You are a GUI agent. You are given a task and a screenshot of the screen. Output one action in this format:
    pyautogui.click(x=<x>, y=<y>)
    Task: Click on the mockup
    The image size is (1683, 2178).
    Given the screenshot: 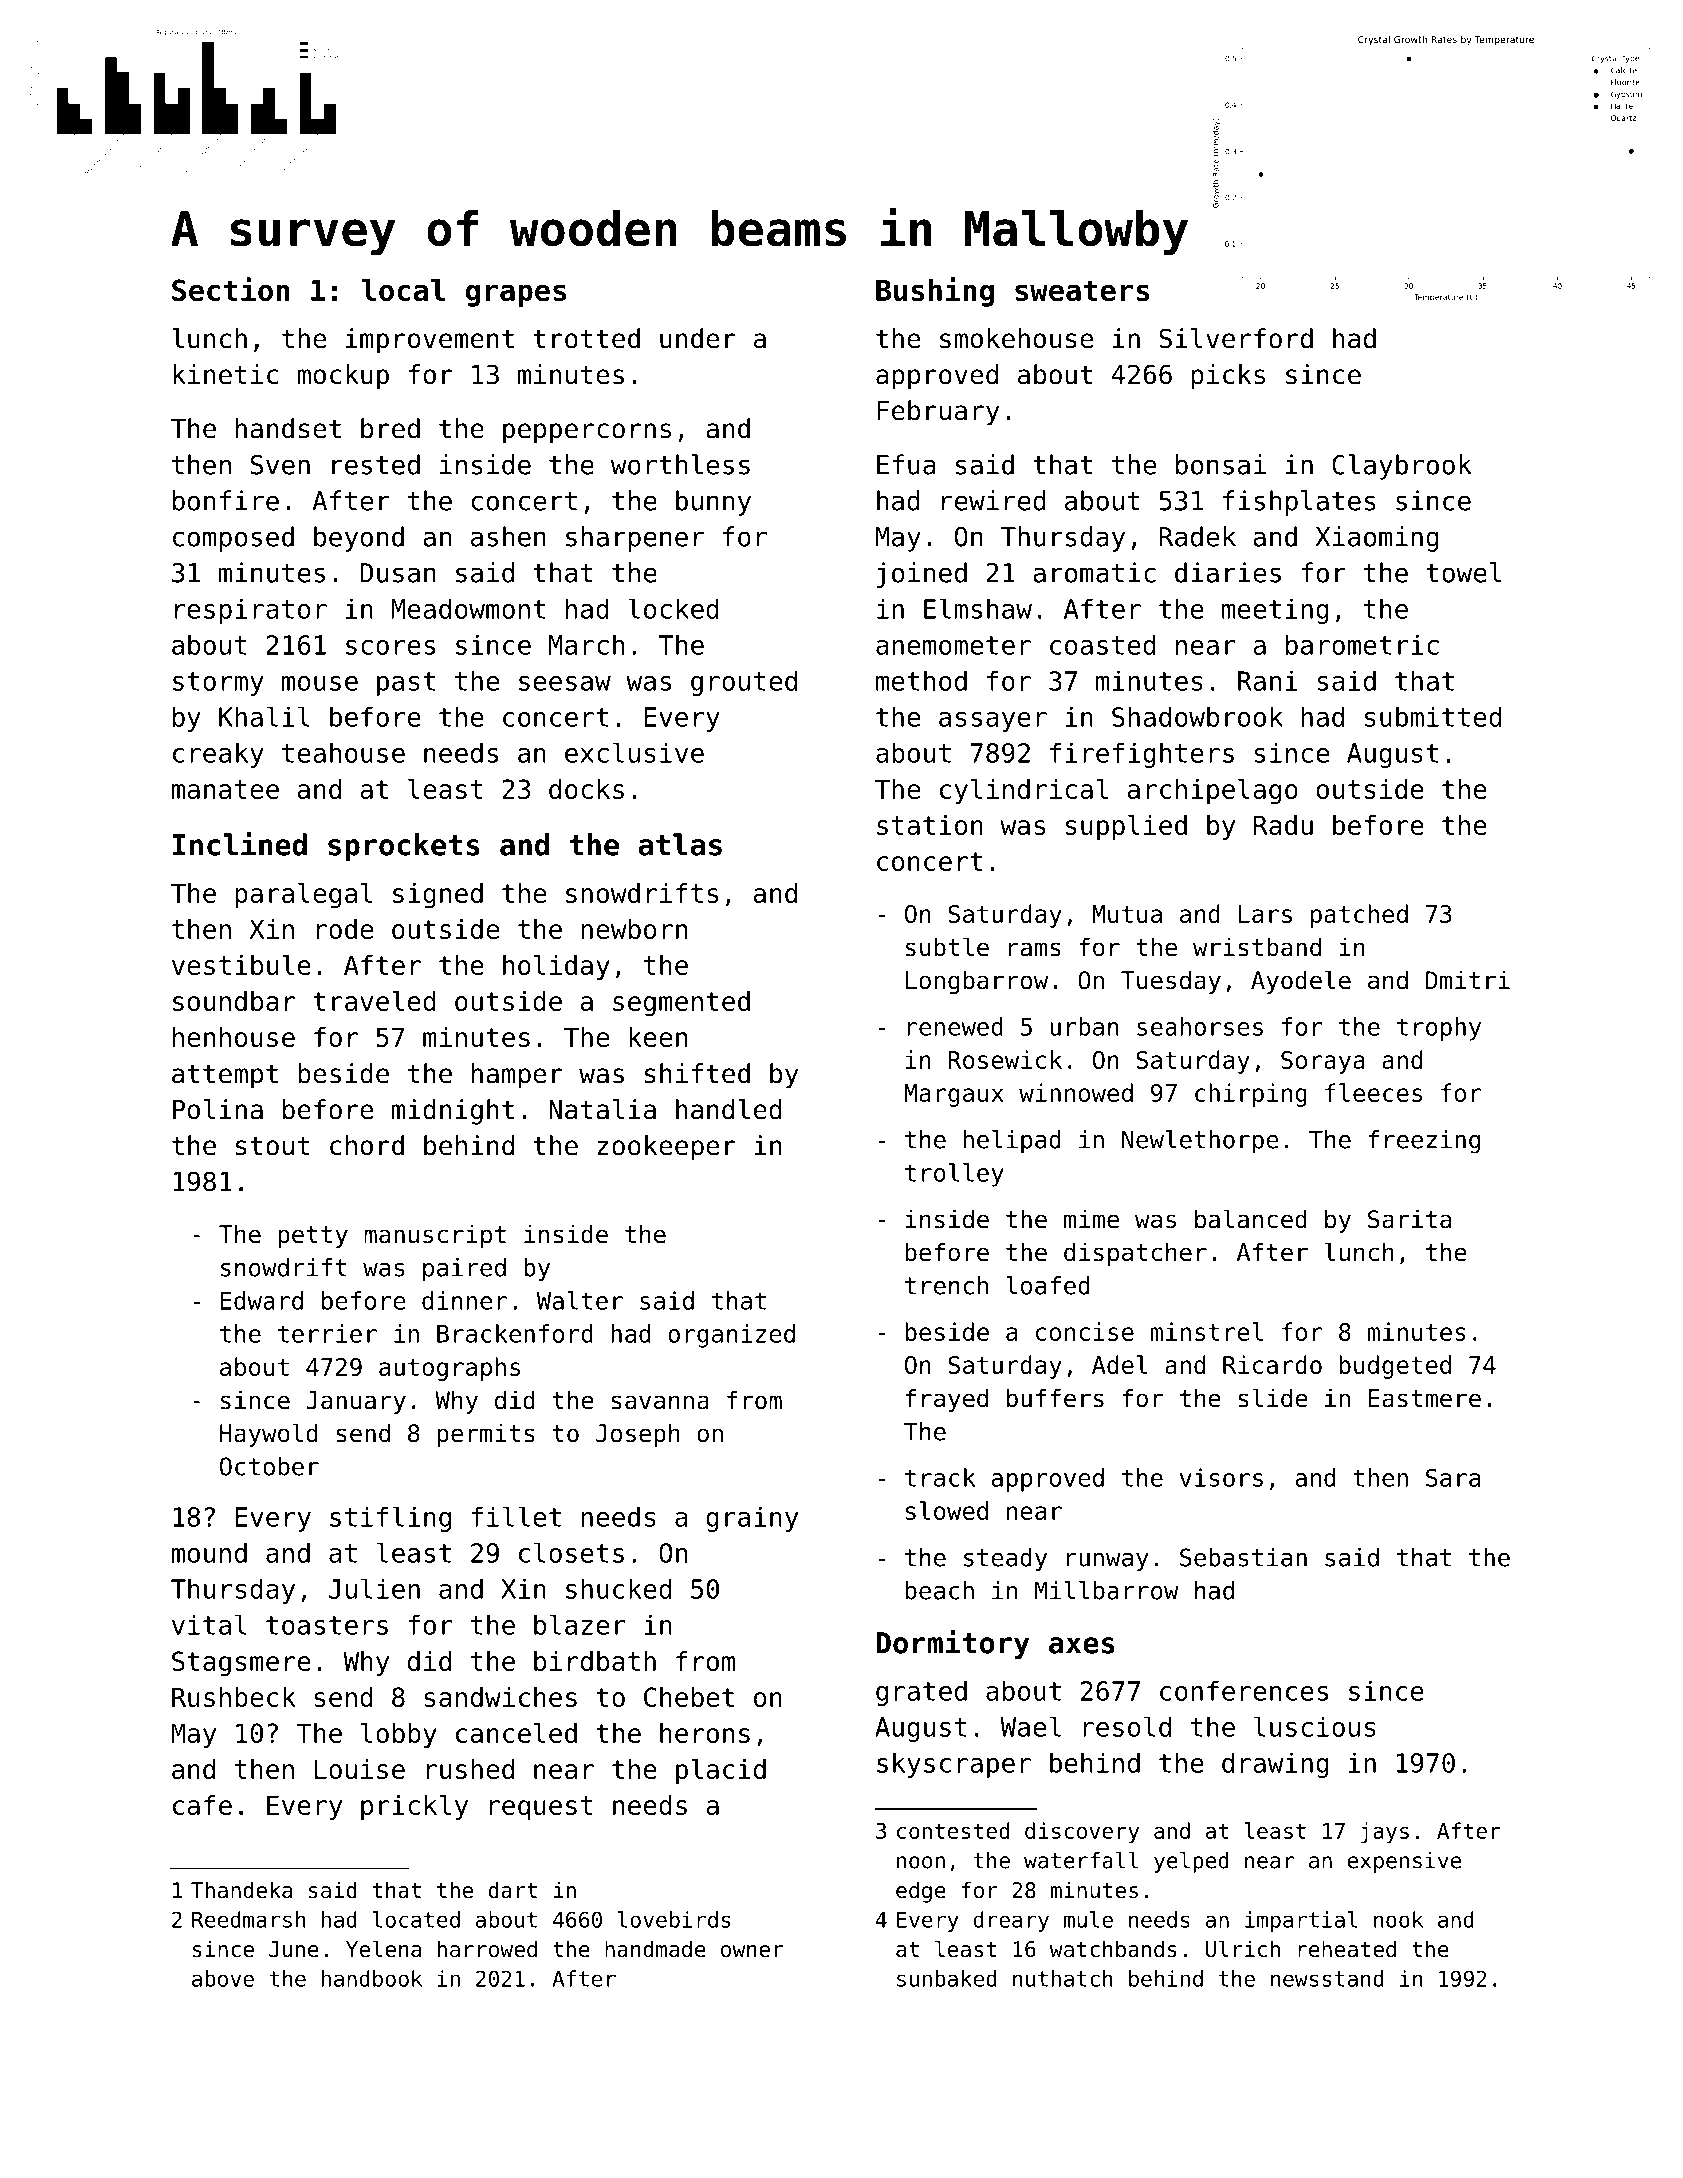 What is the action you would take?
    pyautogui.click(x=343, y=377)
